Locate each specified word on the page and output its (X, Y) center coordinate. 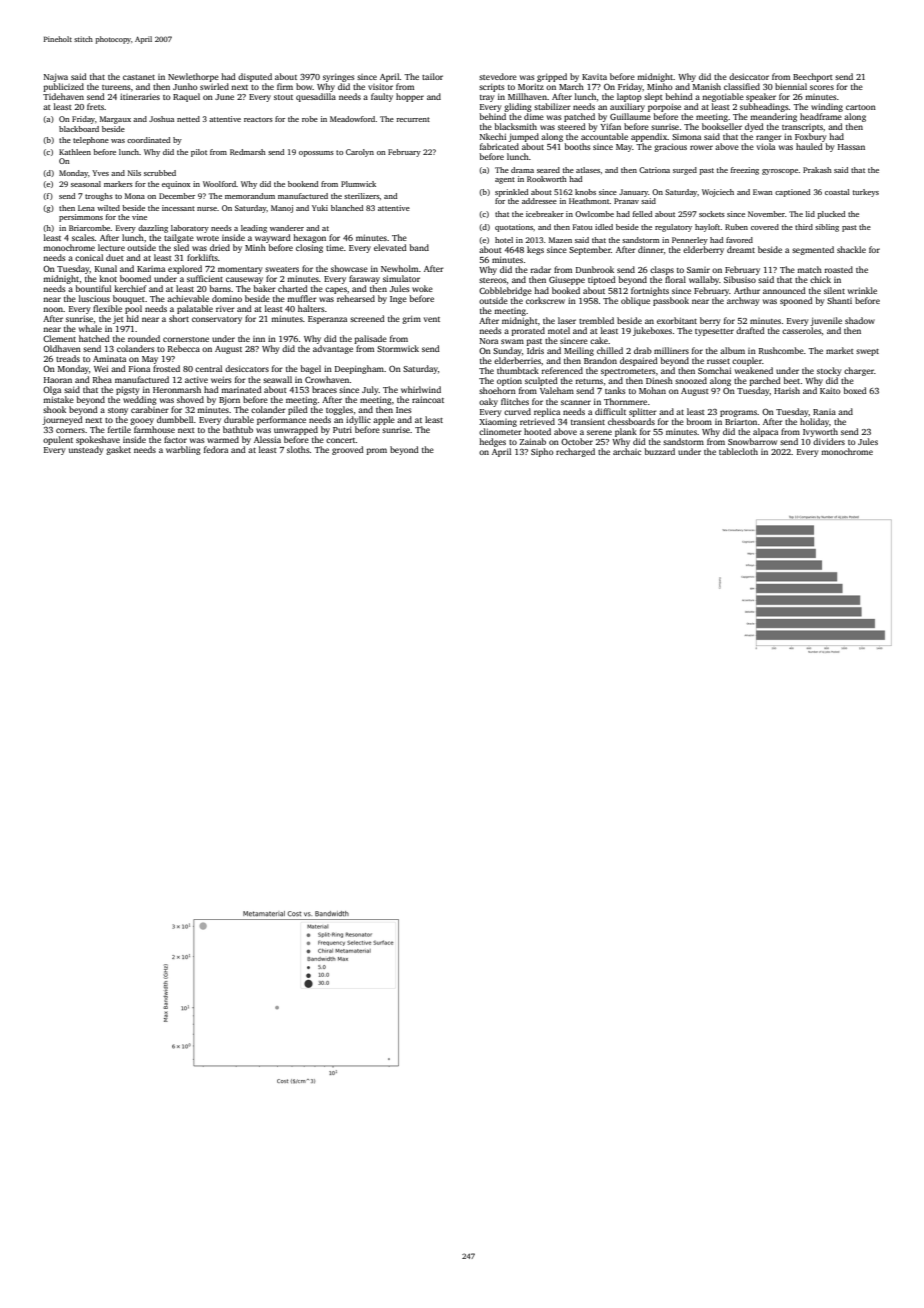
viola (766, 146)
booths (578, 146)
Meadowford (353, 119)
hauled (809, 146)
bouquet (129, 299)
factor (175, 439)
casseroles (802, 330)
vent (432, 319)
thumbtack (518, 370)
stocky (829, 371)
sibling (827, 228)
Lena (86, 208)
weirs (221, 379)
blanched (347, 208)
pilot (199, 153)
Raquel (186, 97)
